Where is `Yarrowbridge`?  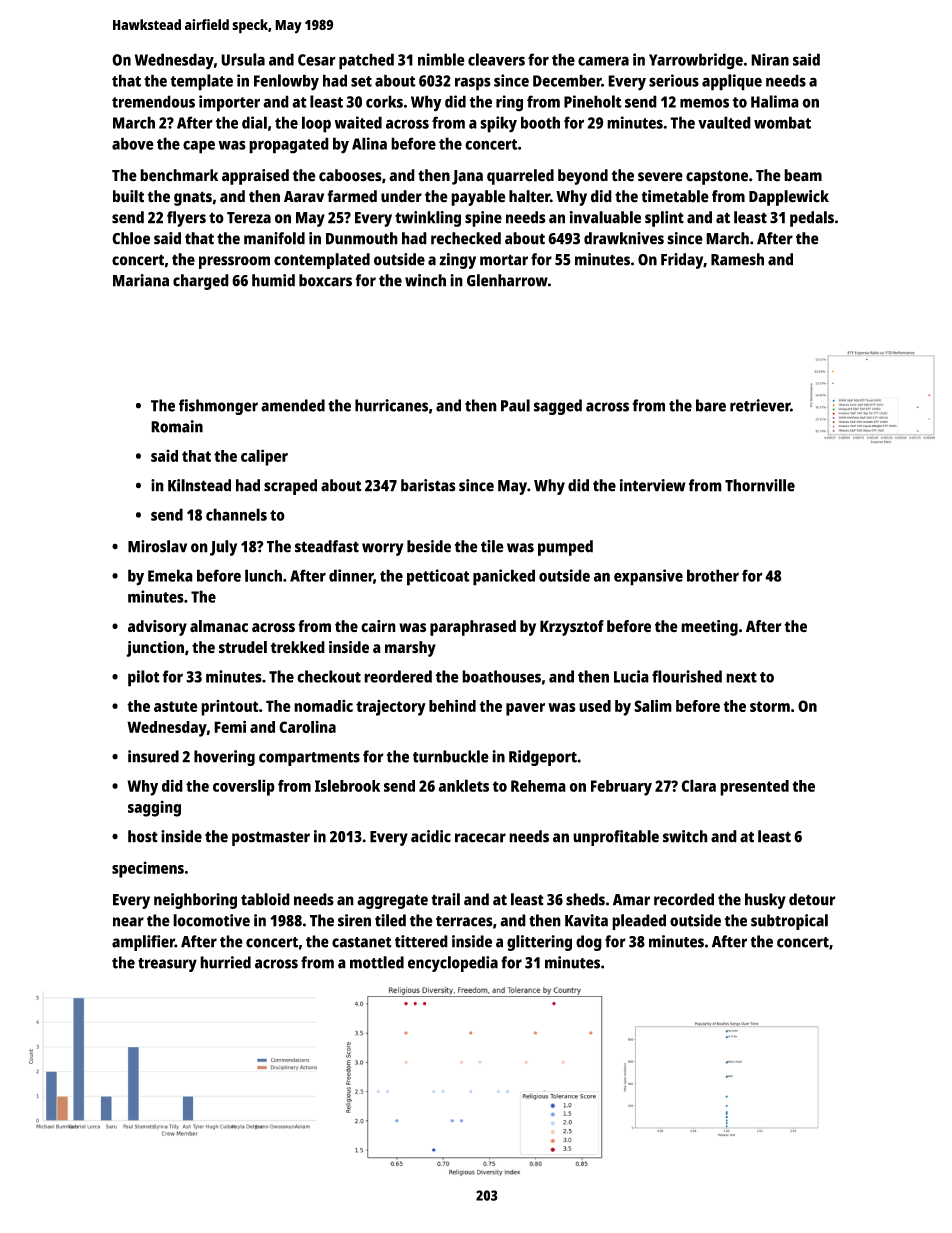
Yarrowbridge is located at coordinates (696, 61).
